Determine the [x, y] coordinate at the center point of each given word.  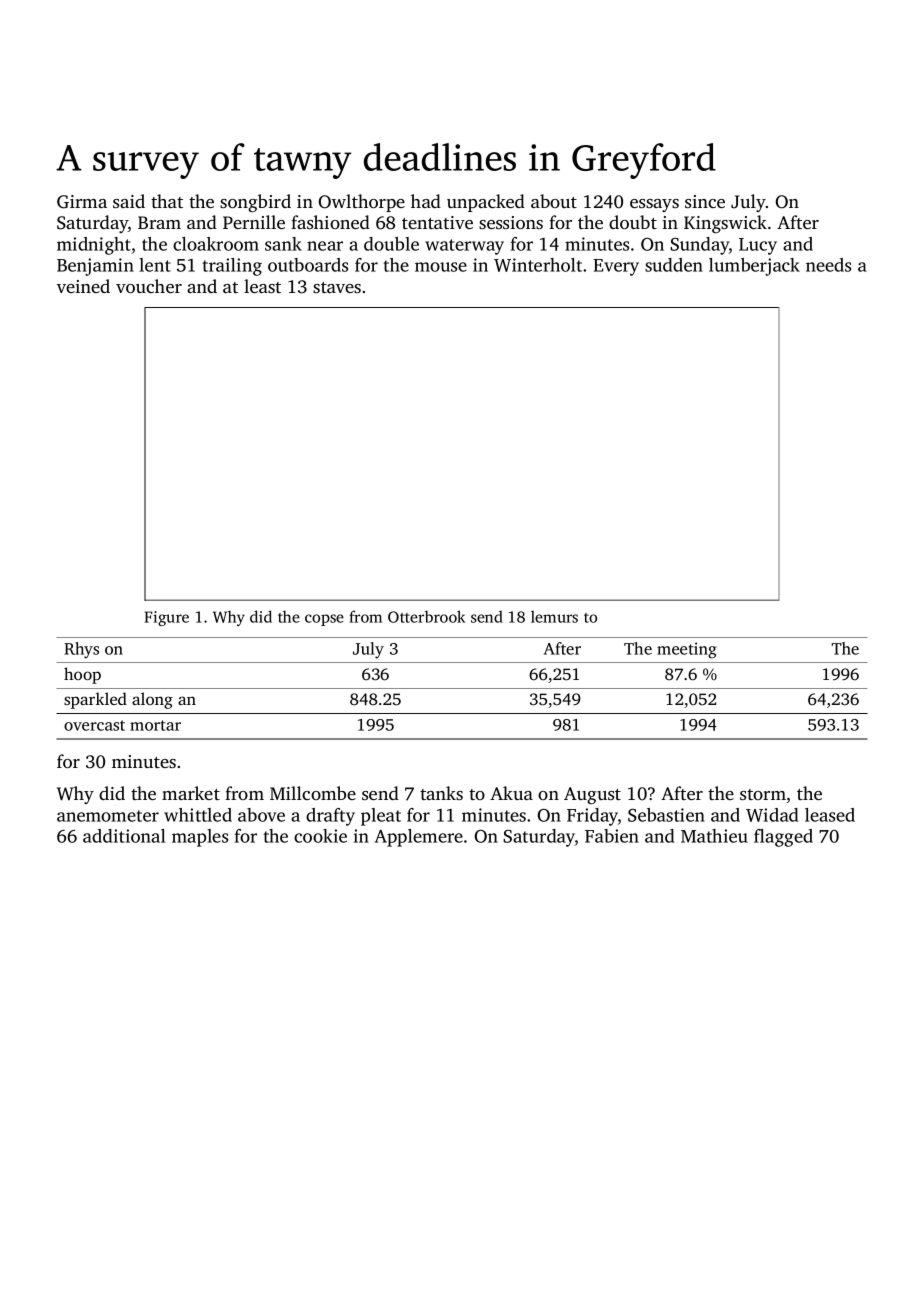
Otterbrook [426, 616]
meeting [687, 650]
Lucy [758, 246]
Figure [167, 618]
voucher [149, 286]
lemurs [554, 617]
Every [616, 267]
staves [337, 287]
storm [763, 794]
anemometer [108, 816]
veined [83, 286]
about [554, 201]
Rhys [81, 650]
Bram [159, 222]
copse [324, 620]
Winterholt [538, 265]
